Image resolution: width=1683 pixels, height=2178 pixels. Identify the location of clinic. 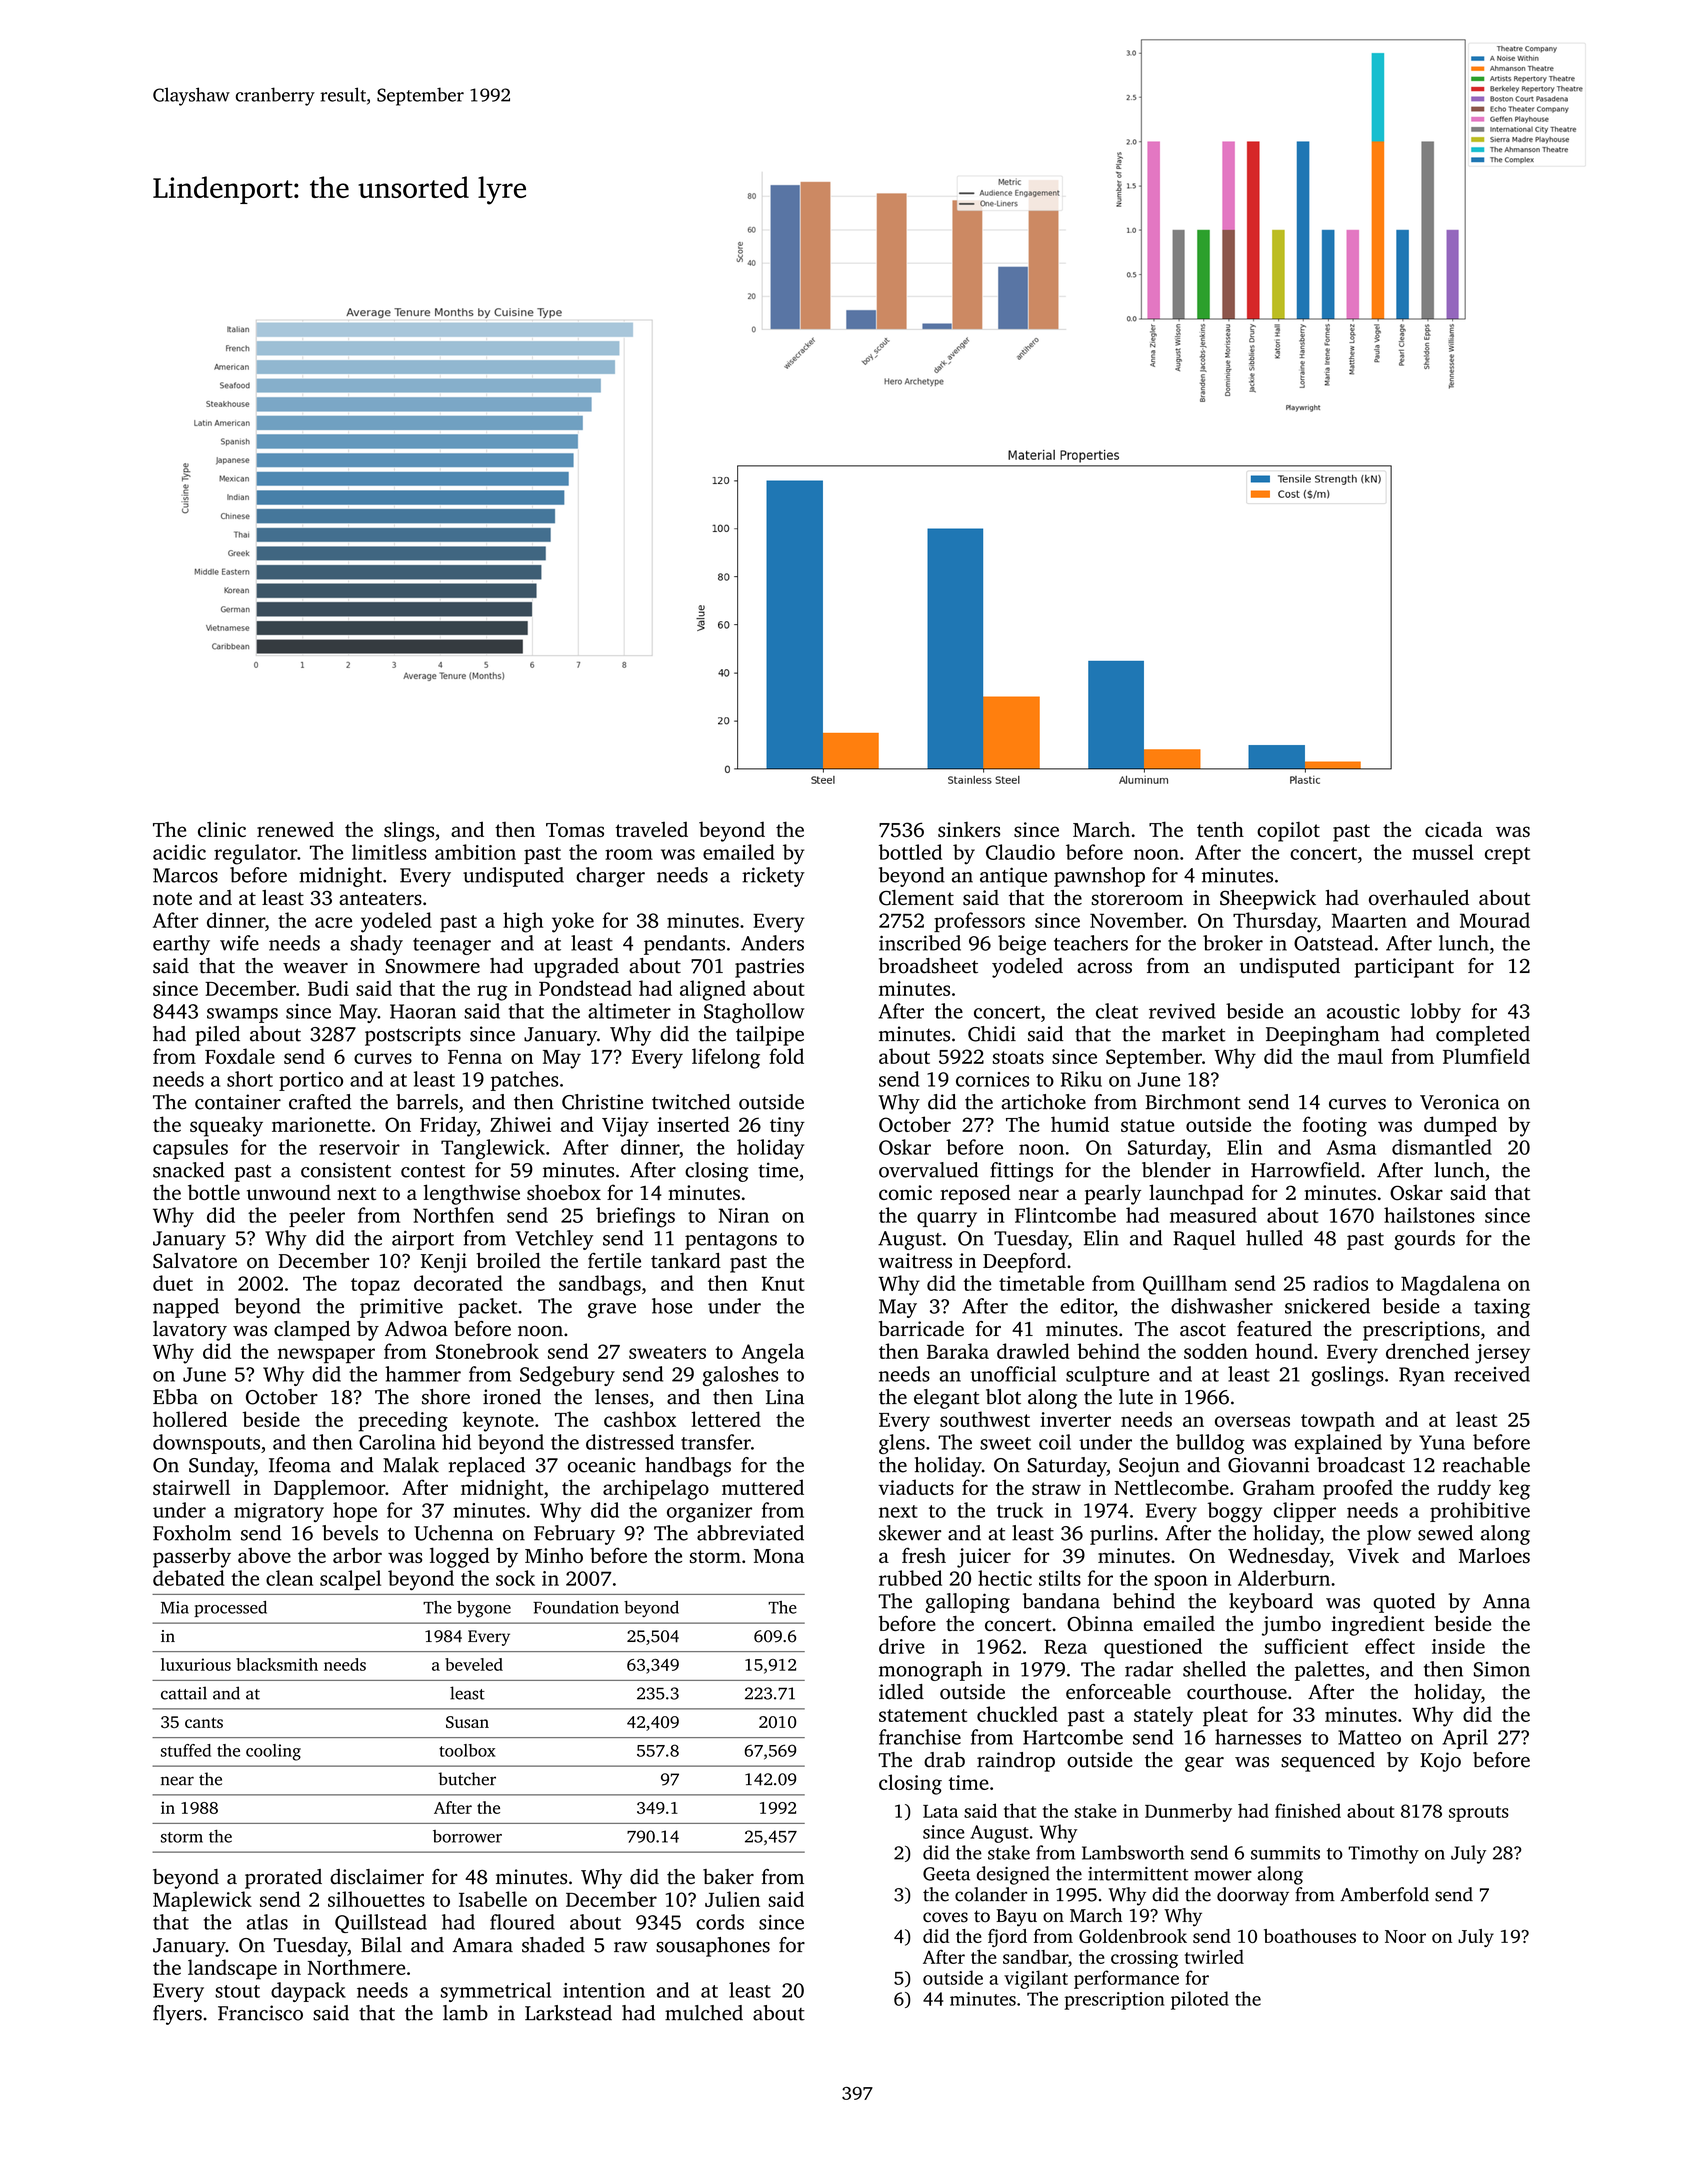
(222, 829).
